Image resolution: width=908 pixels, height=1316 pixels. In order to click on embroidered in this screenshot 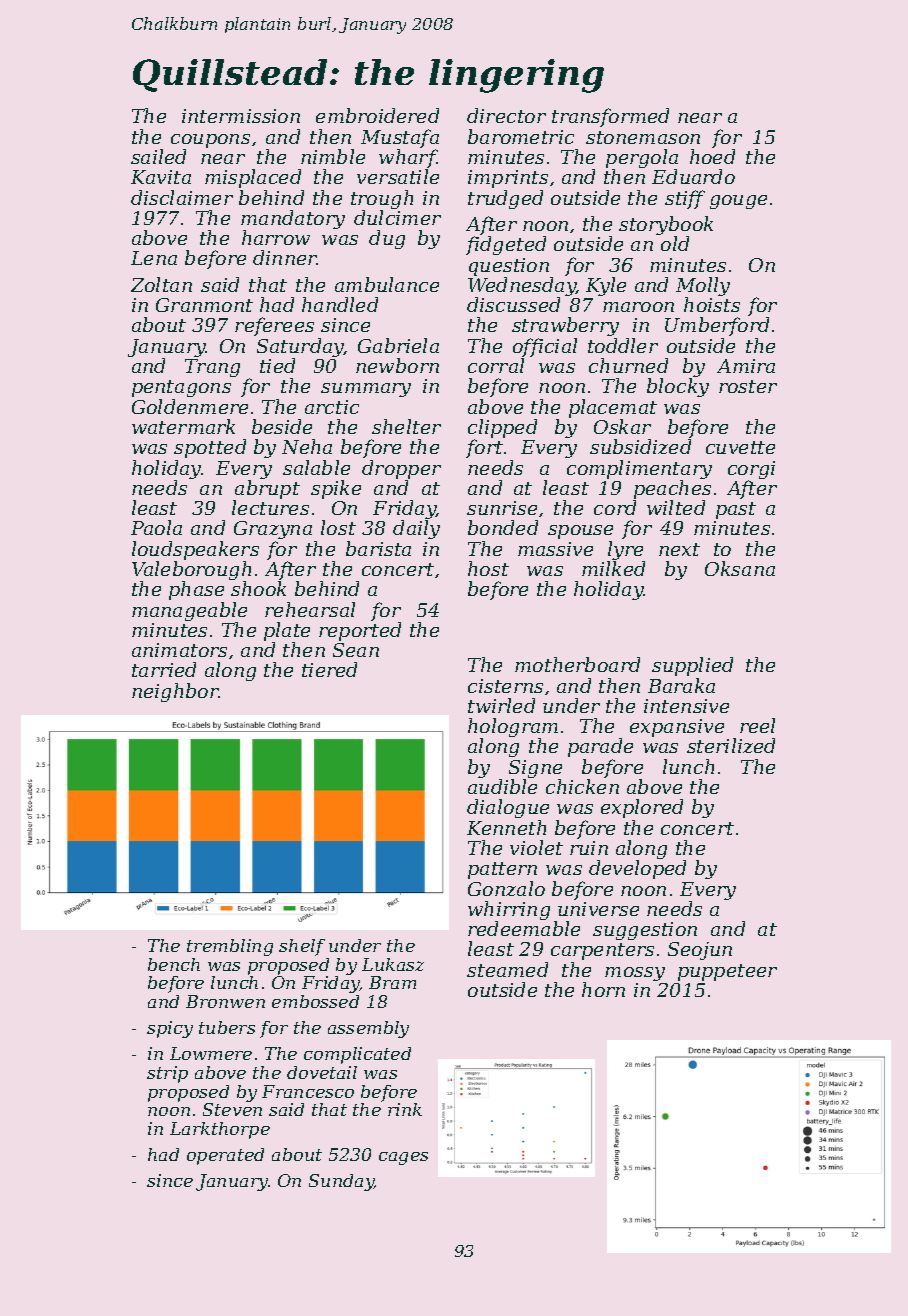, I will do `click(377, 115)`.
